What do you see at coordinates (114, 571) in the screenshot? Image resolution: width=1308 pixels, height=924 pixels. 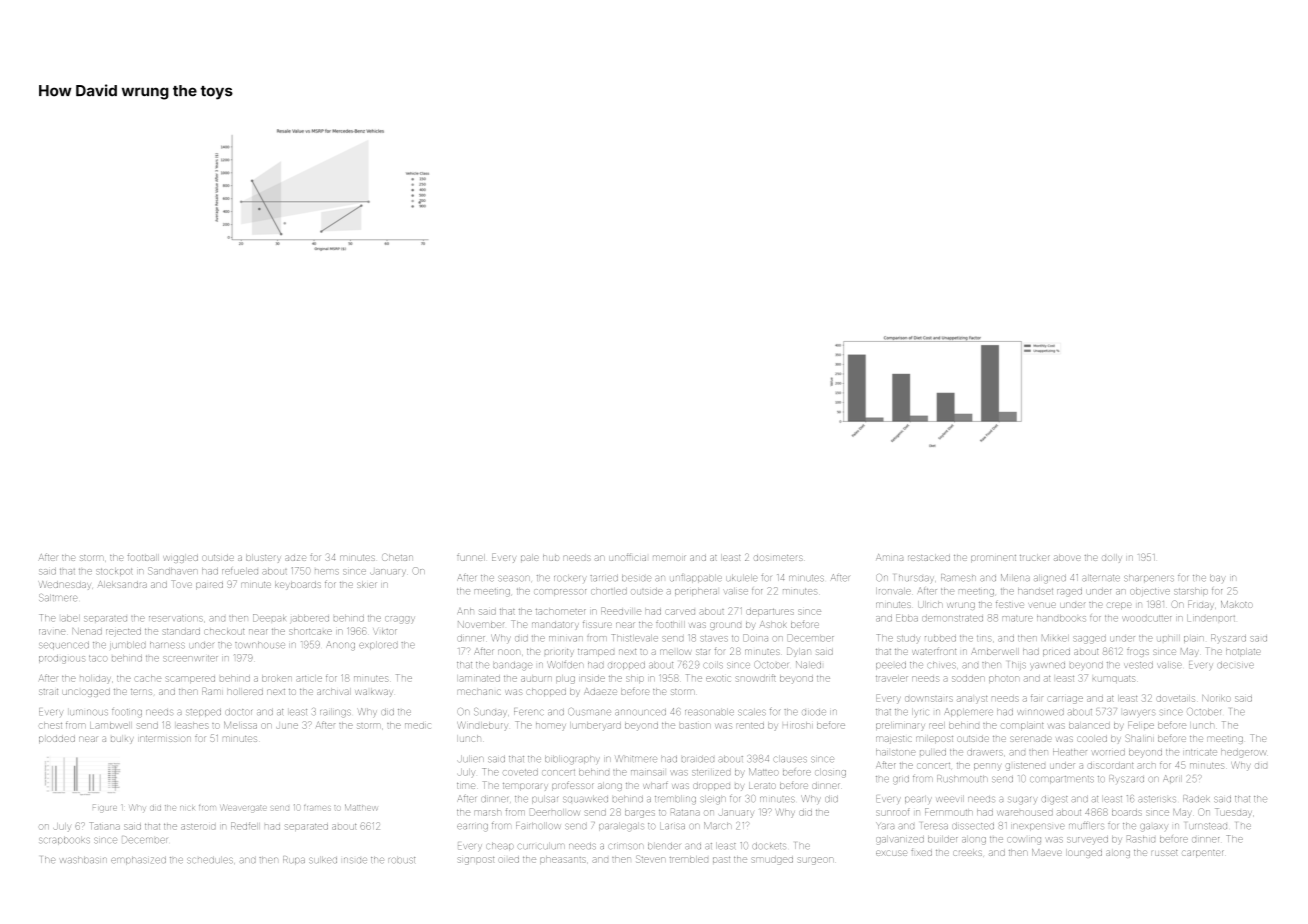 I see `stockpot` at bounding box center [114, 571].
